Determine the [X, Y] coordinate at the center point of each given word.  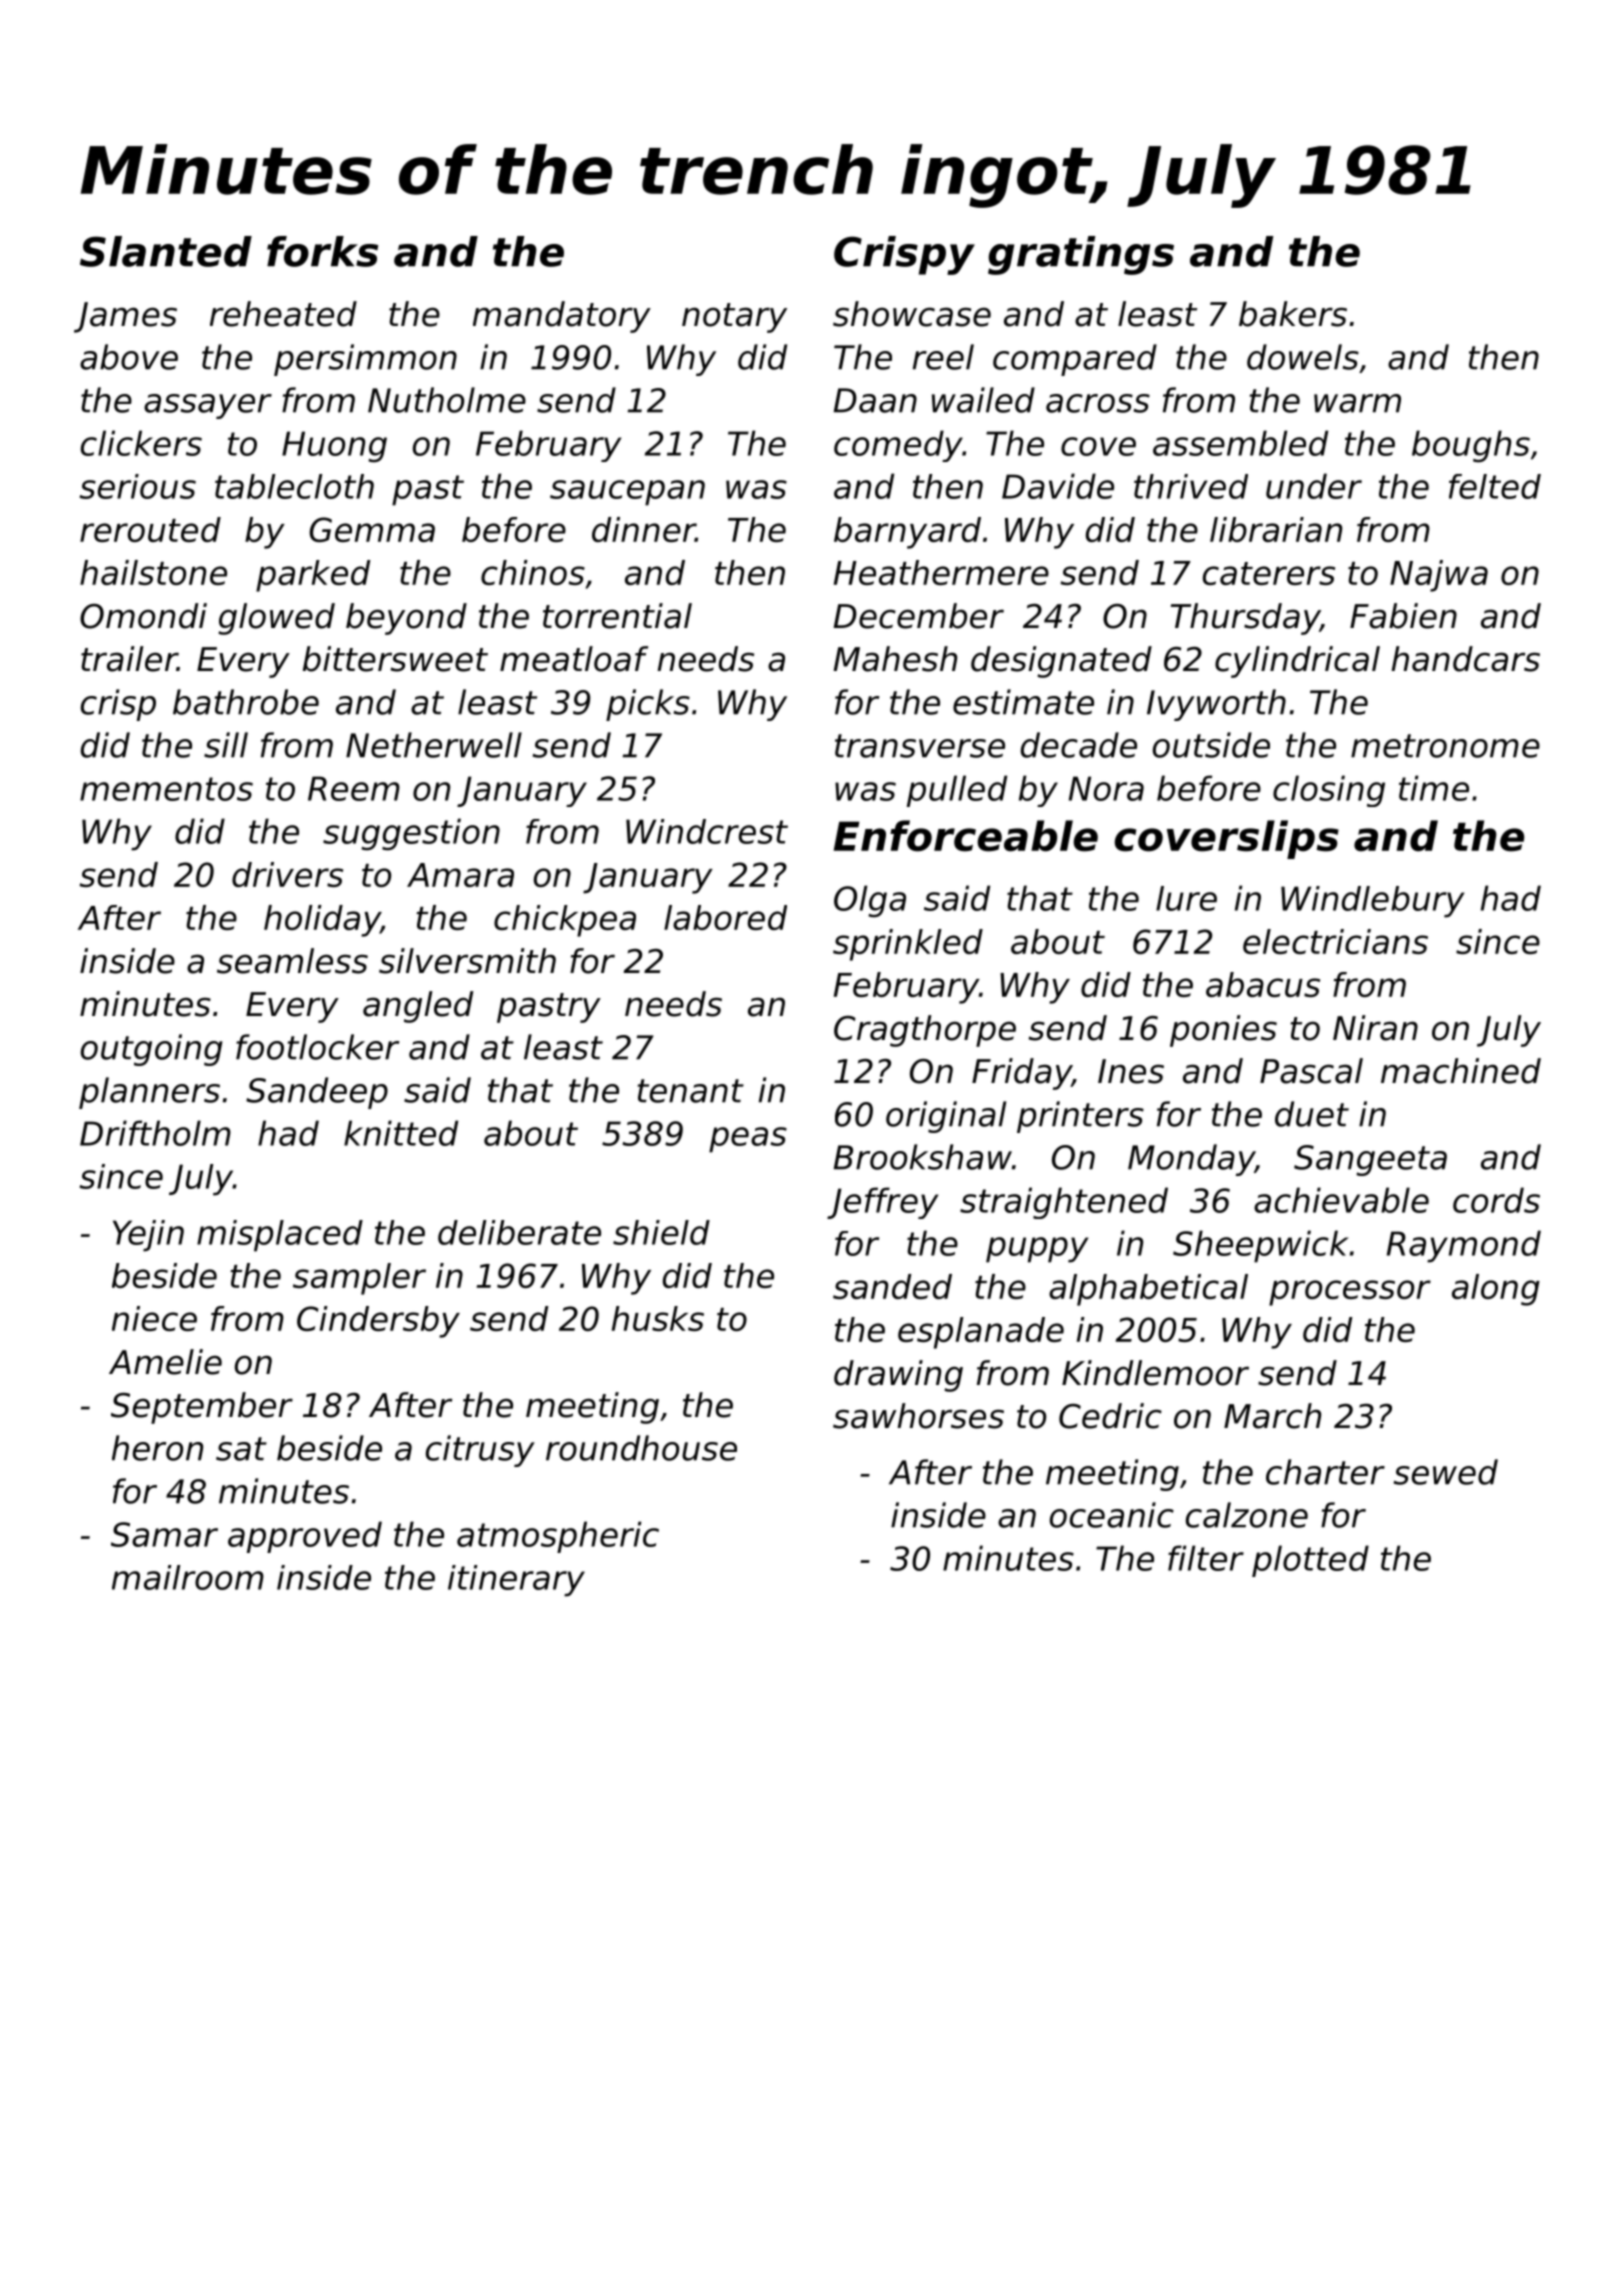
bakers [1293, 314]
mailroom [188, 1577]
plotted [1310, 1561]
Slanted [166, 251]
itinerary [516, 1581]
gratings [1081, 255]
